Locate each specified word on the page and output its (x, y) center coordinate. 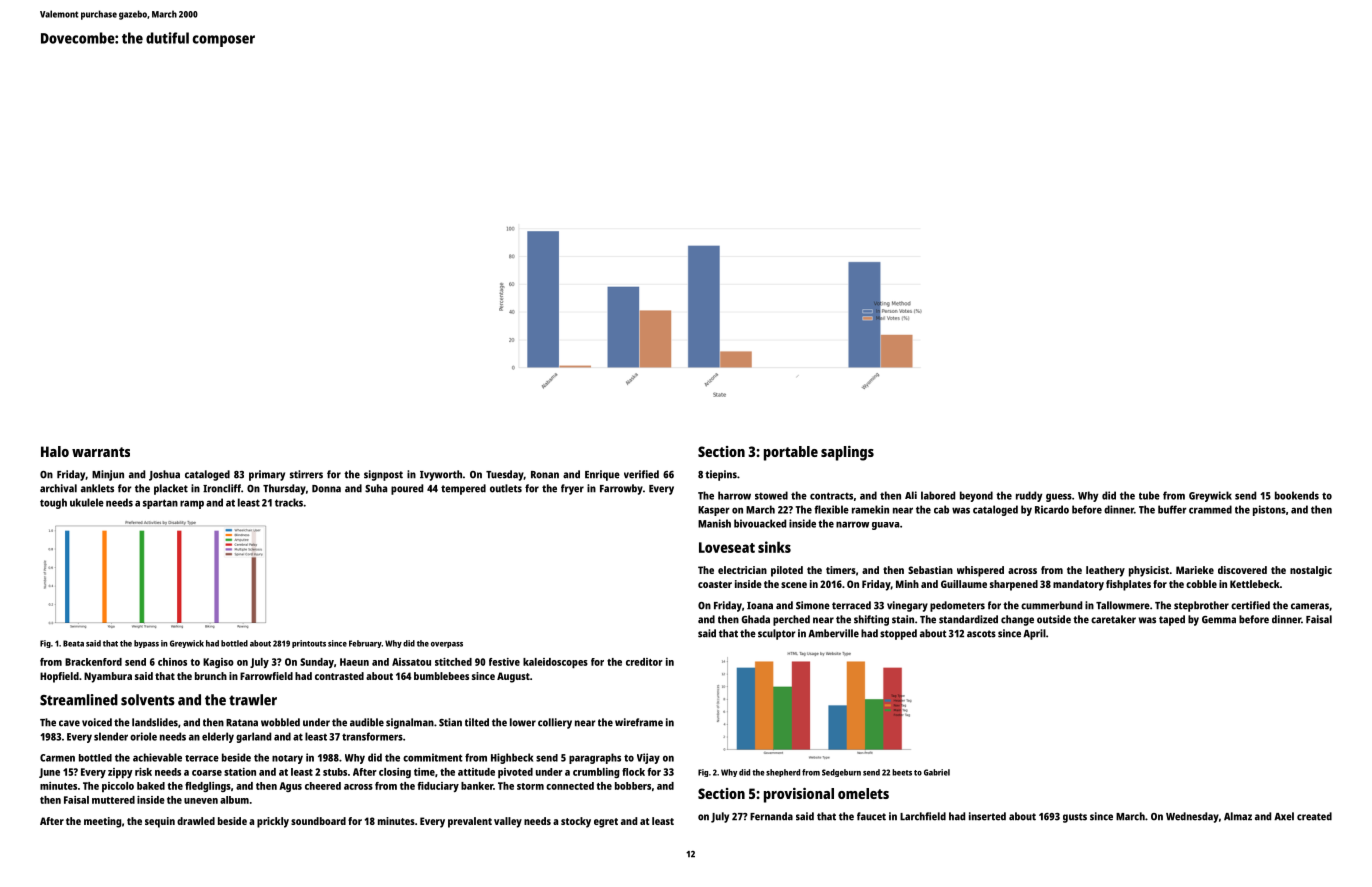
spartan (160, 504)
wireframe (639, 722)
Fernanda (771, 816)
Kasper (714, 511)
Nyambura (108, 677)
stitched (453, 662)
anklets (97, 488)
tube (1149, 495)
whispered (980, 571)
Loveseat (727, 547)
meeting (102, 822)
